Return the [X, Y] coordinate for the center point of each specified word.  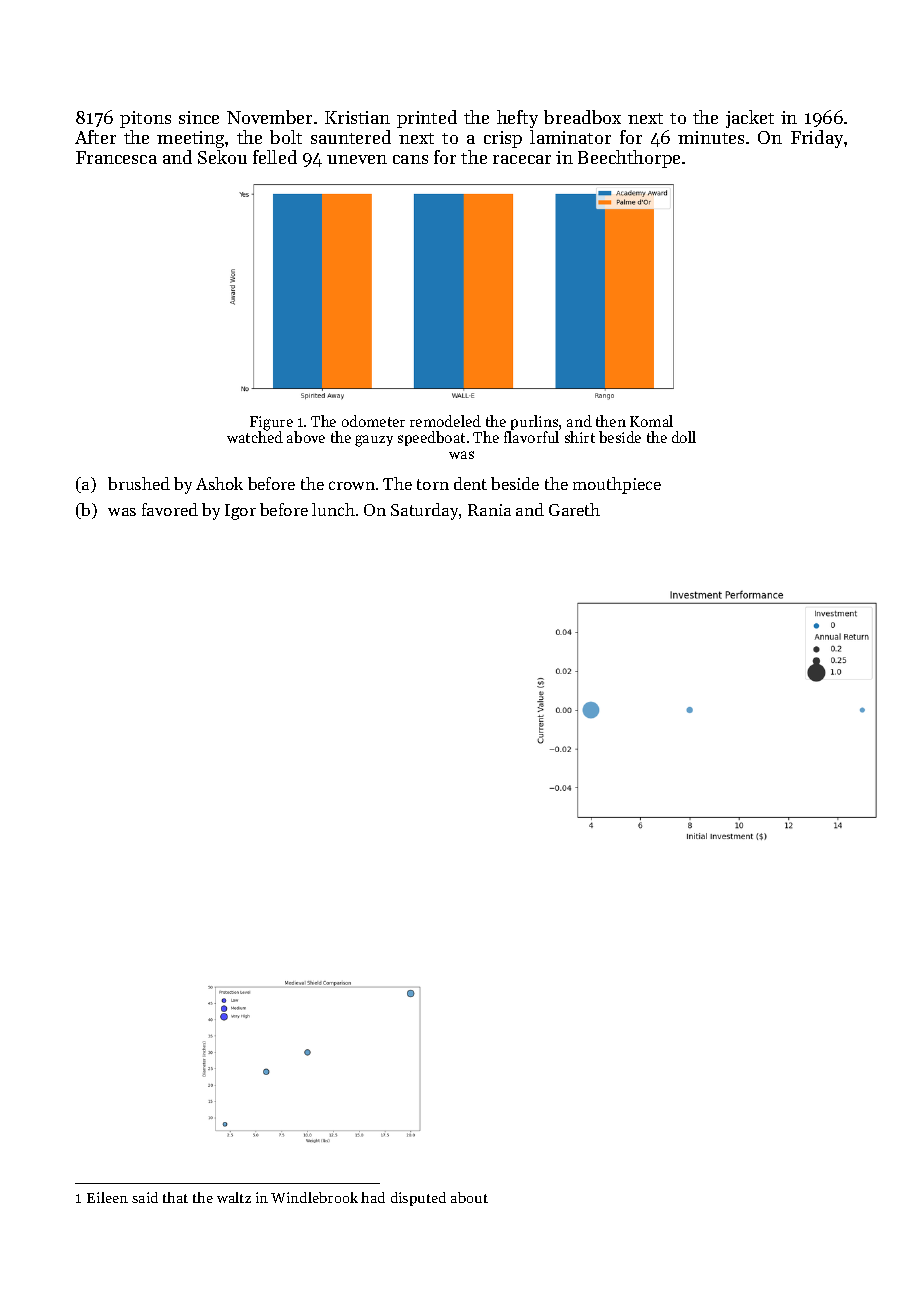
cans [410, 159]
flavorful [531, 437]
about [469, 1197]
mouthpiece [617, 485]
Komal [651, 421]
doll [684, 437]
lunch [333, 509]
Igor [240, 512]
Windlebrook [314, 1197]
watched [255, 437]
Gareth [574, 509]
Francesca [116, 157]
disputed [418, 1199]
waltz [234, 1197]
